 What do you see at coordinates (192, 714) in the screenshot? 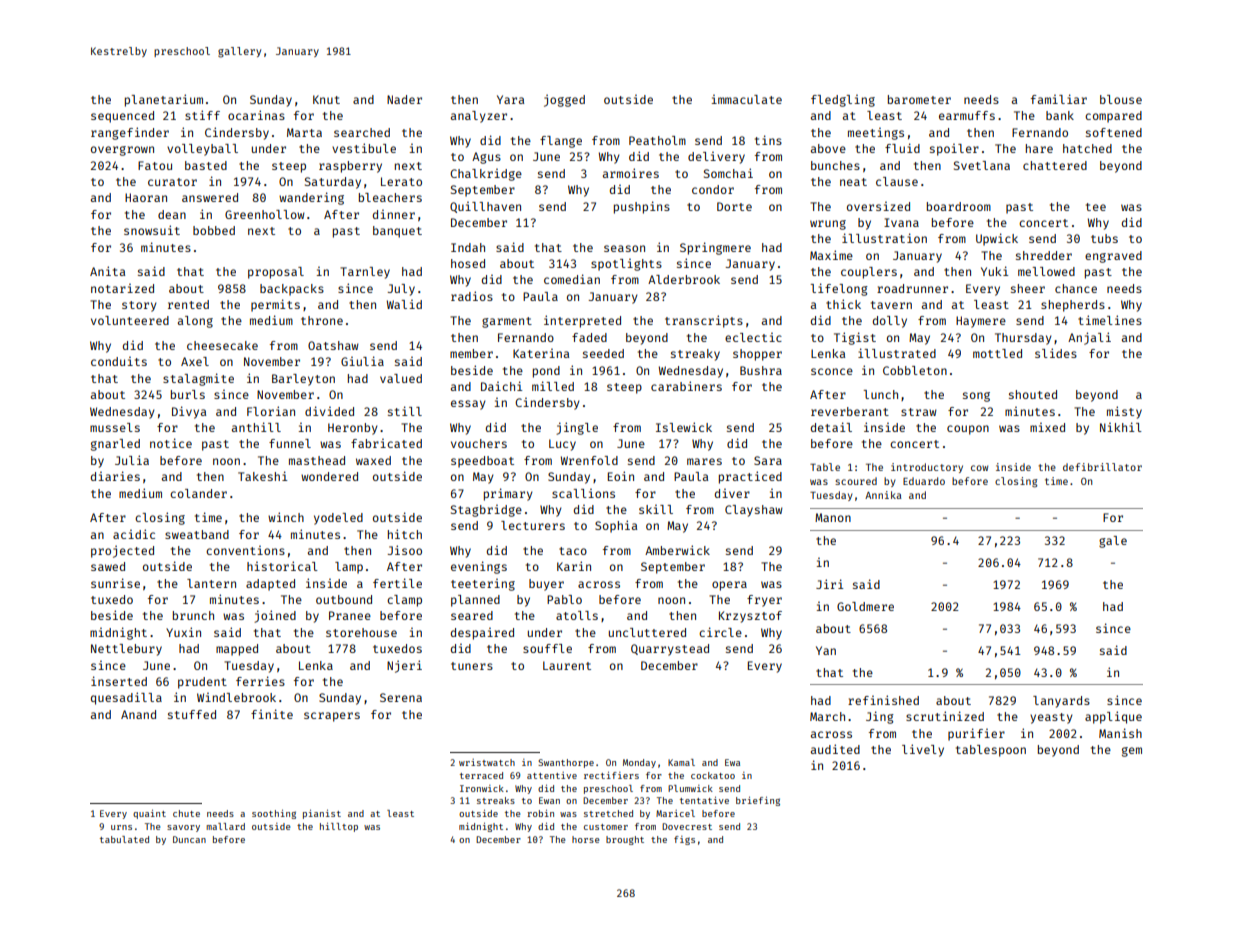
I see `stuffed` at bounding box center [192, 714].
